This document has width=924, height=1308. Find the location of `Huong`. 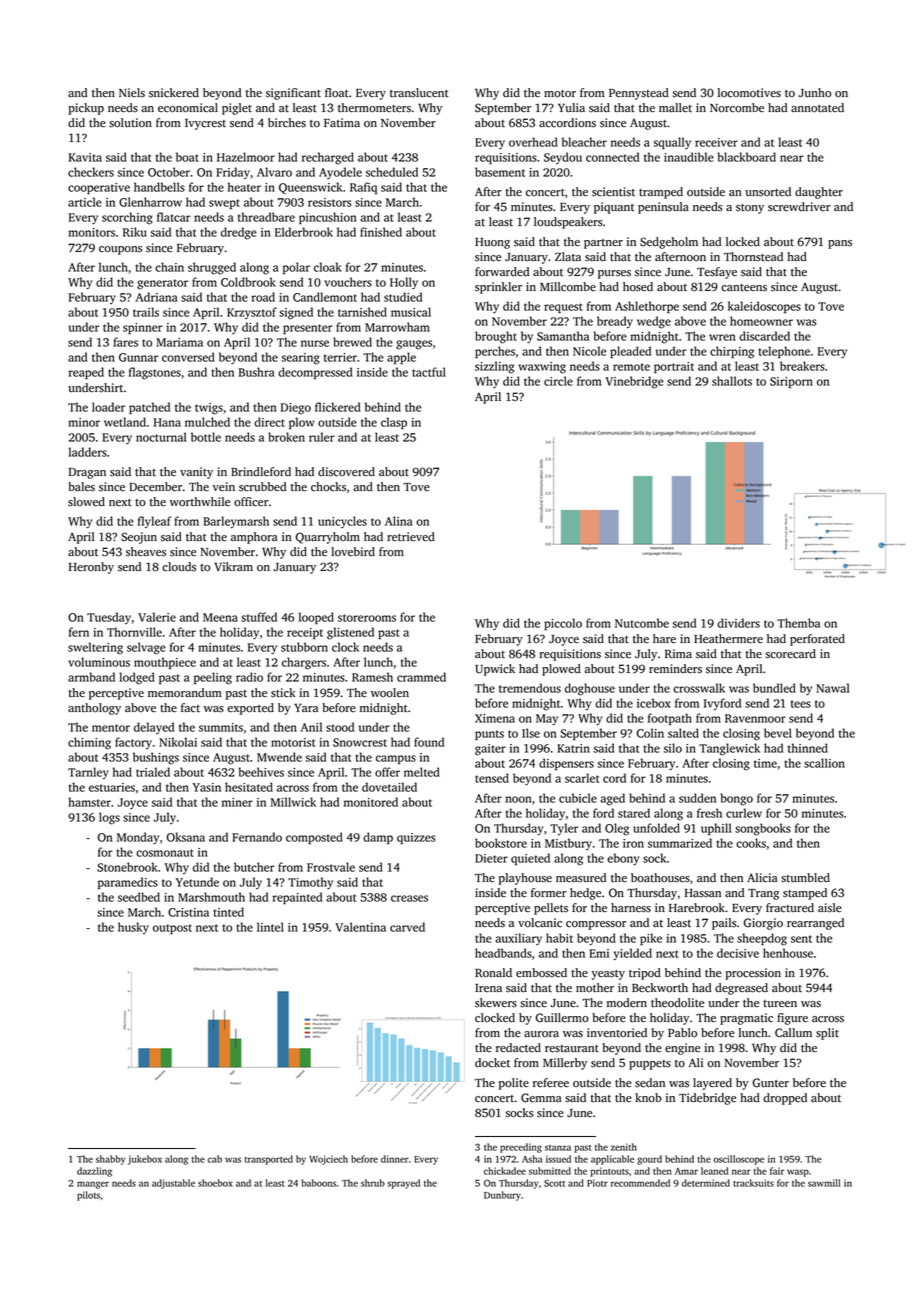

Huong is located at coordinates (492, 243).
